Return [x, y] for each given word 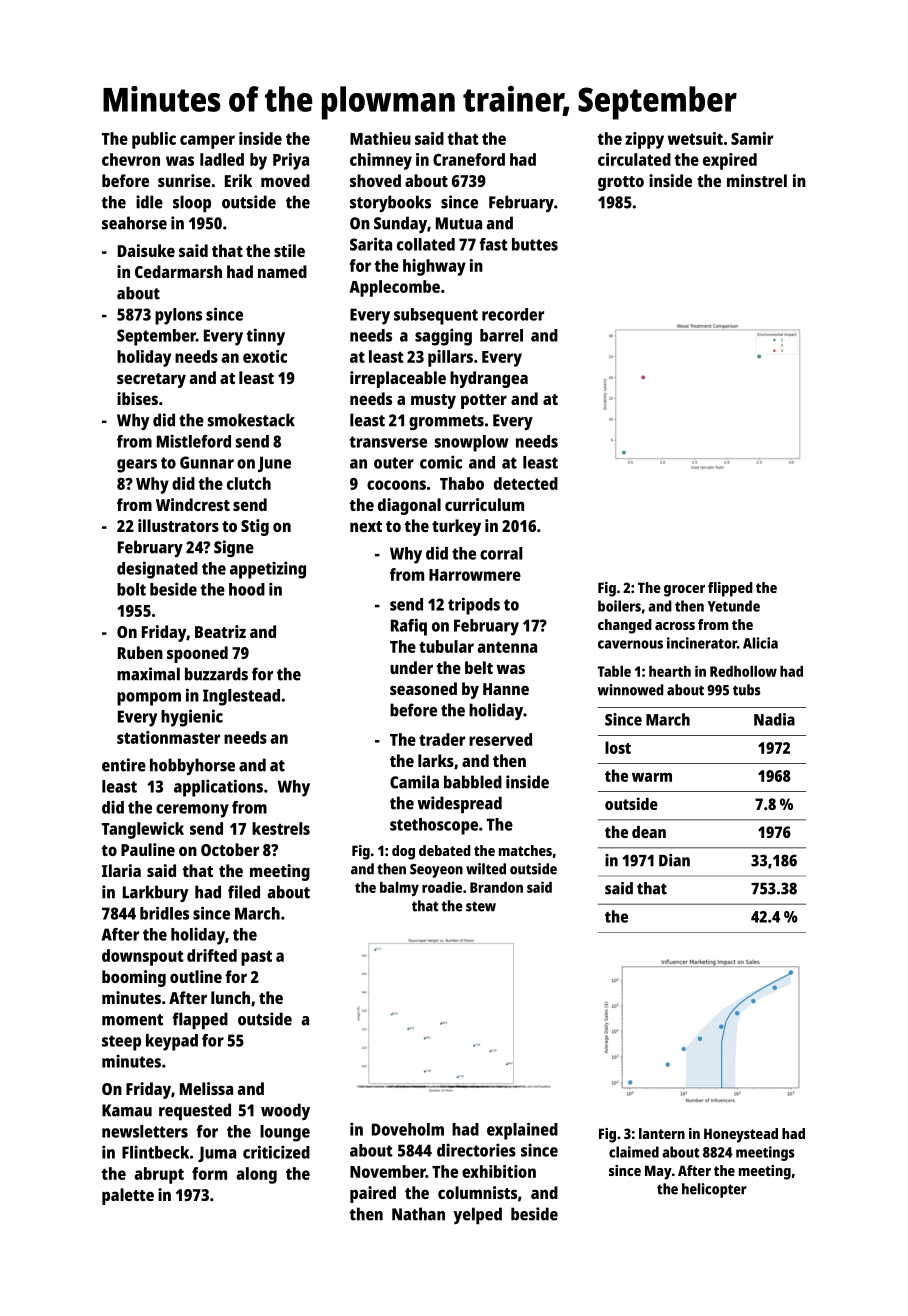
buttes [535, 244]
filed [244, 892]
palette [128, 1196]
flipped [730, 589]
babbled [473, 782]
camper [207, 142]
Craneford [469, 159]
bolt [131, 589]
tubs [747, 690]
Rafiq [409, 627]
